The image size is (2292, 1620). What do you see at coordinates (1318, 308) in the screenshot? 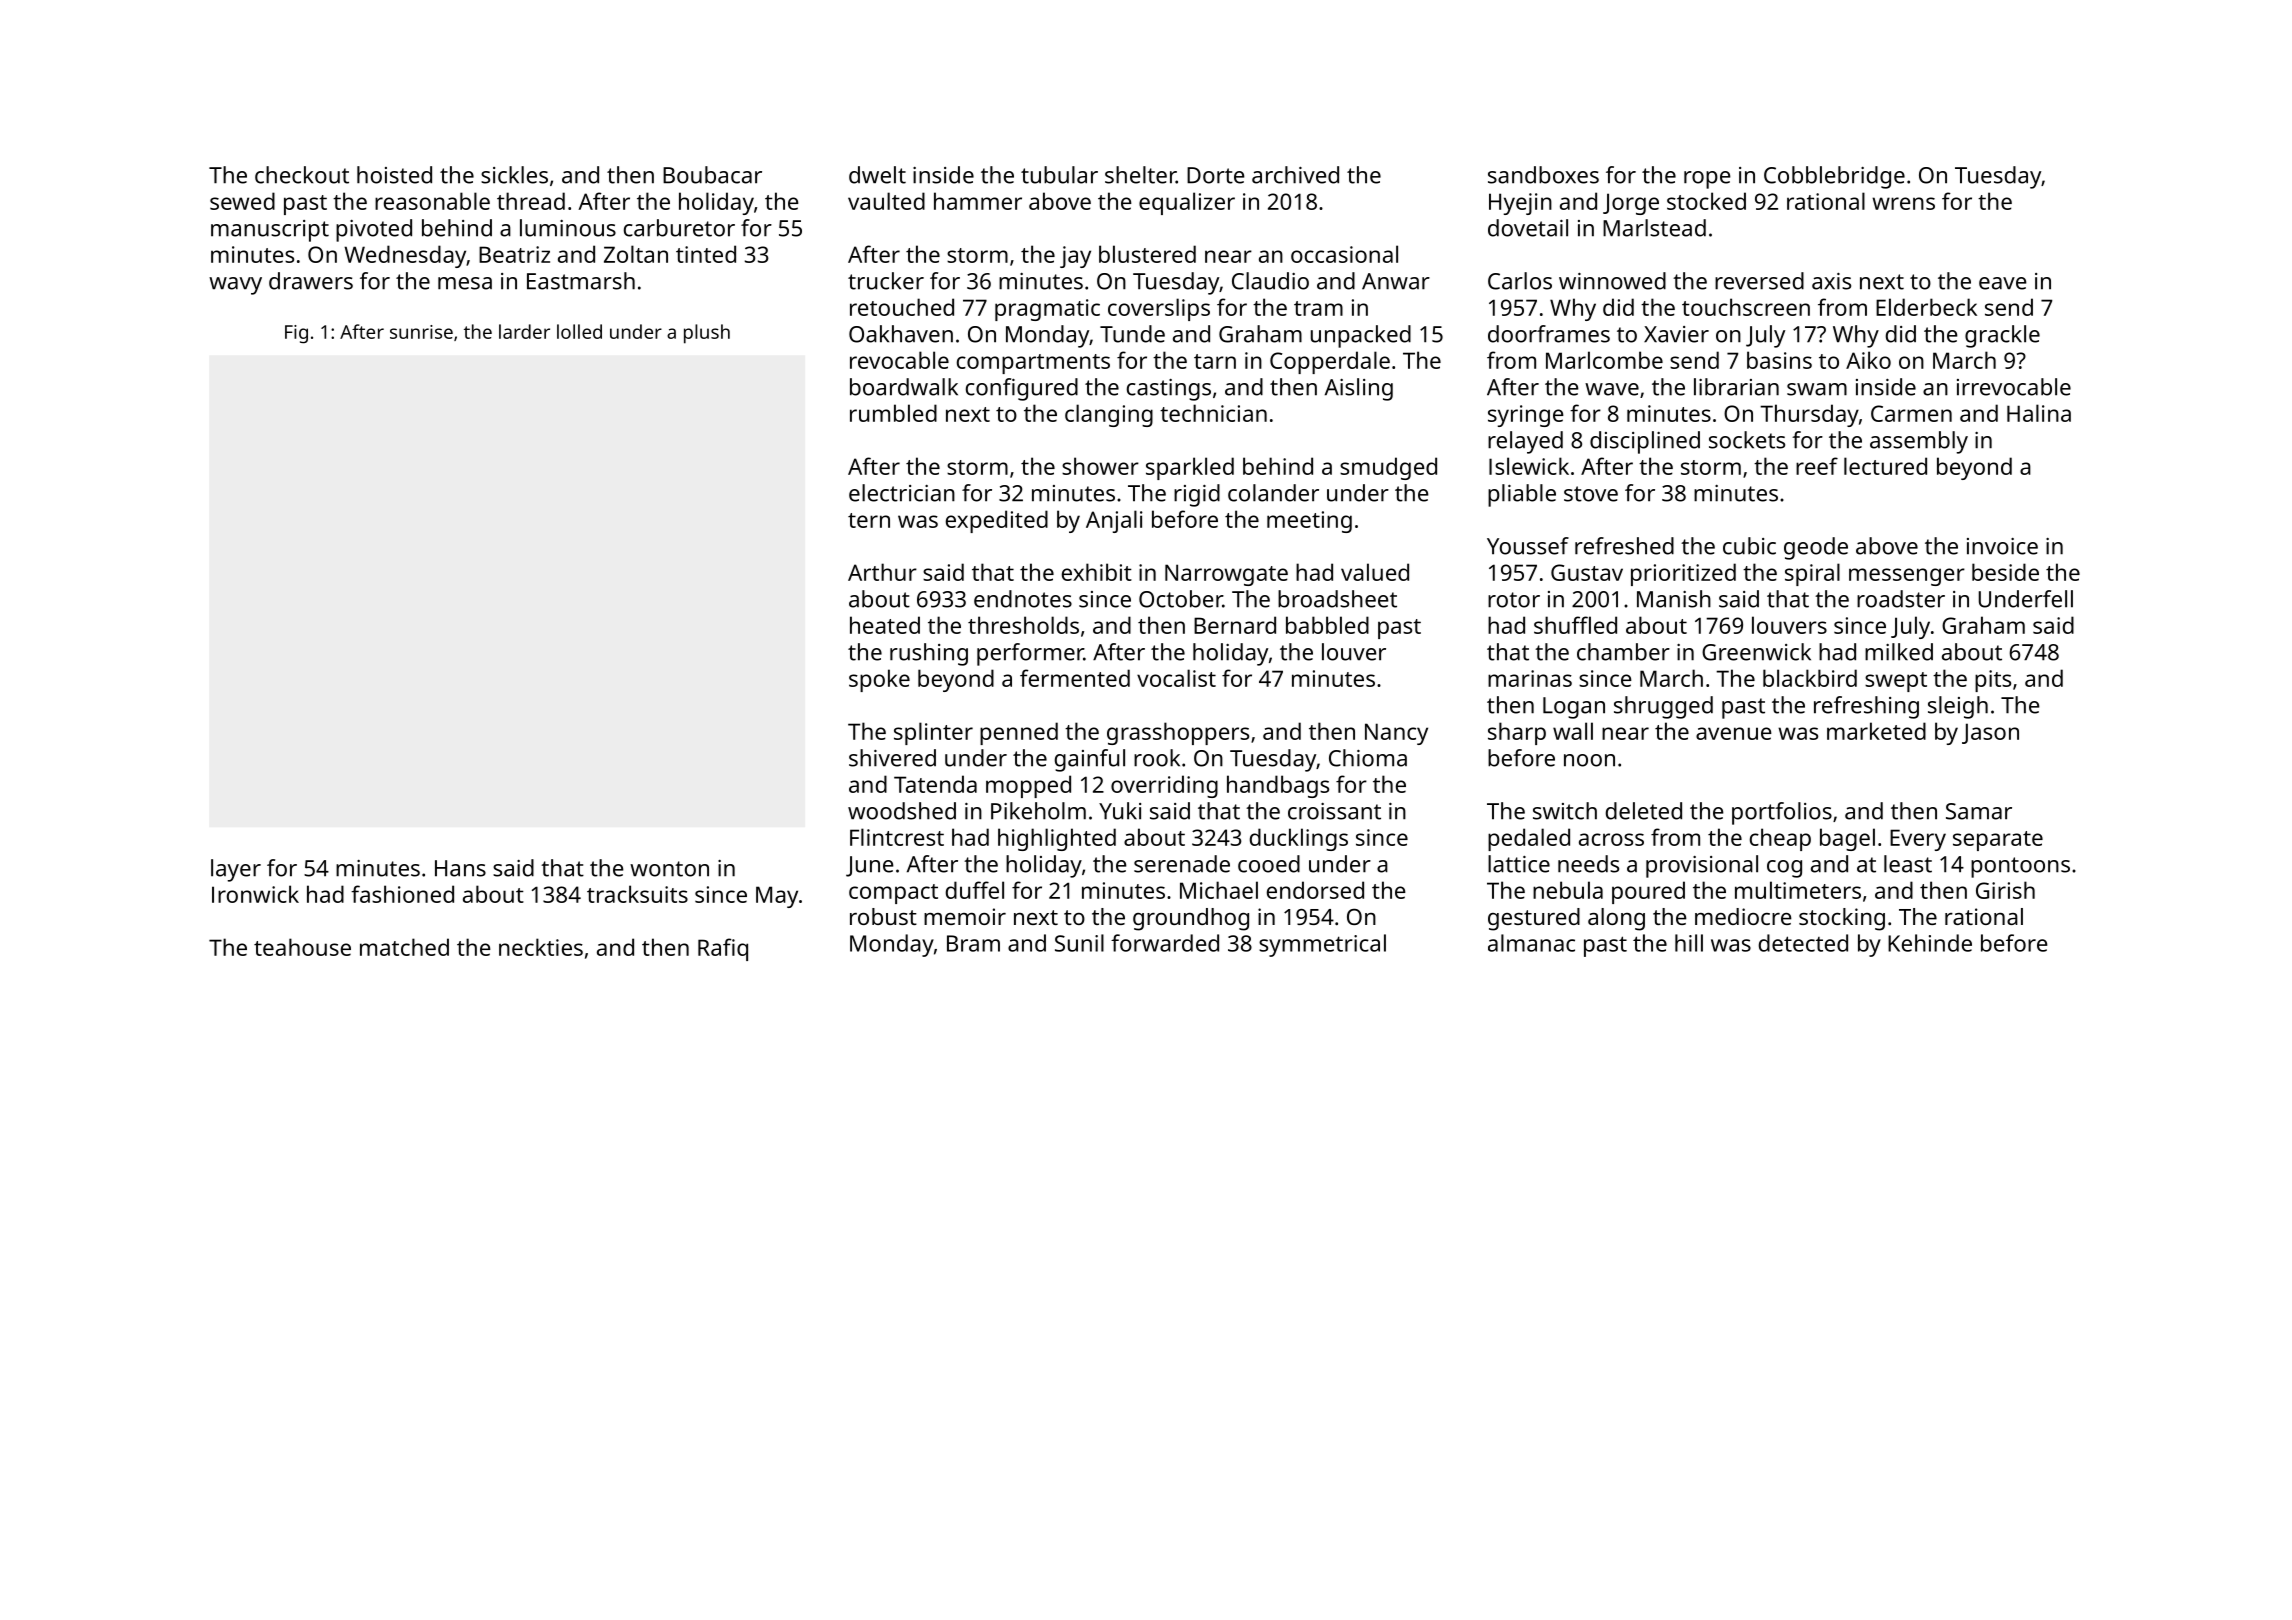
I see `tram` at bounding box center [1318, 308].
